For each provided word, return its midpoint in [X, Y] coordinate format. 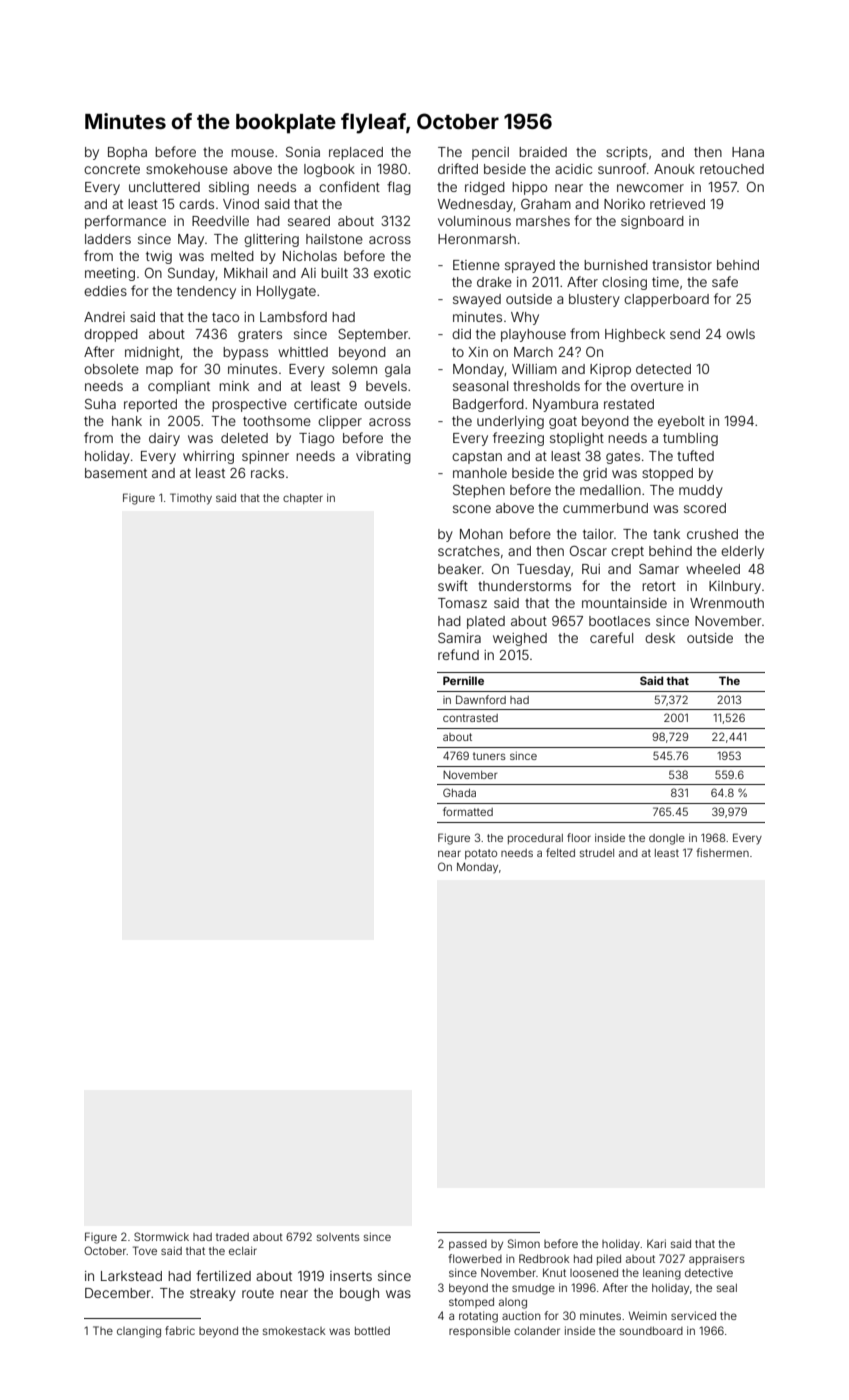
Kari [656, 1243]
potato [481, 854]
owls [740, 334]
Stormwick [161, 1236]
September [373, 335]
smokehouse [187, 169]
